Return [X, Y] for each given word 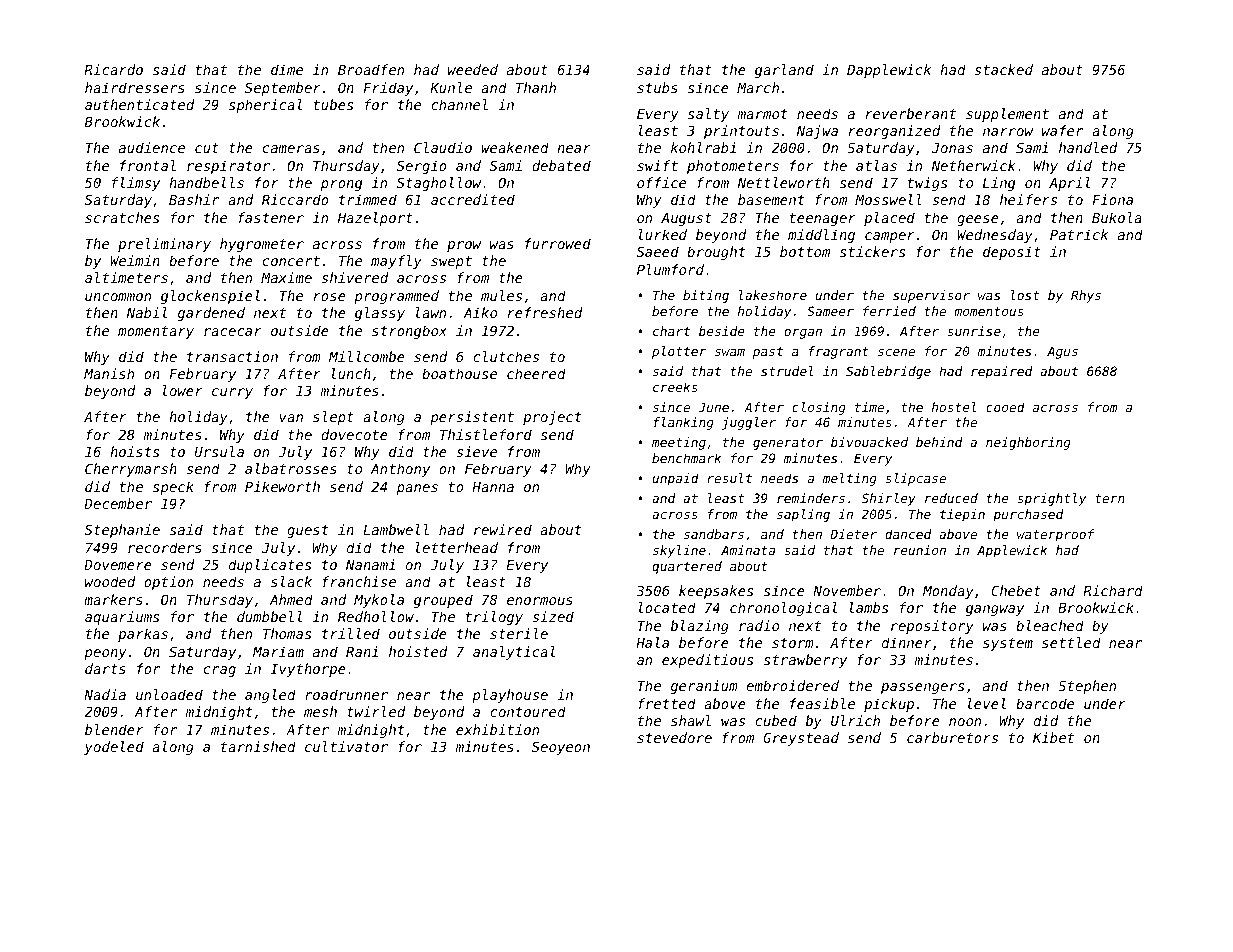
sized [553, 616]
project [552, 418]
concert [291, 261]
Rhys [1086, 296]
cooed [1005, 407]
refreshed [545, 312]
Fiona [1112, 199]
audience [152, 147]
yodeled [114, 748]
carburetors [952, 737]
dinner [907, 642]
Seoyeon [561, 748]
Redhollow [376, 616]
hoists [134, 451]
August [686, 219]
